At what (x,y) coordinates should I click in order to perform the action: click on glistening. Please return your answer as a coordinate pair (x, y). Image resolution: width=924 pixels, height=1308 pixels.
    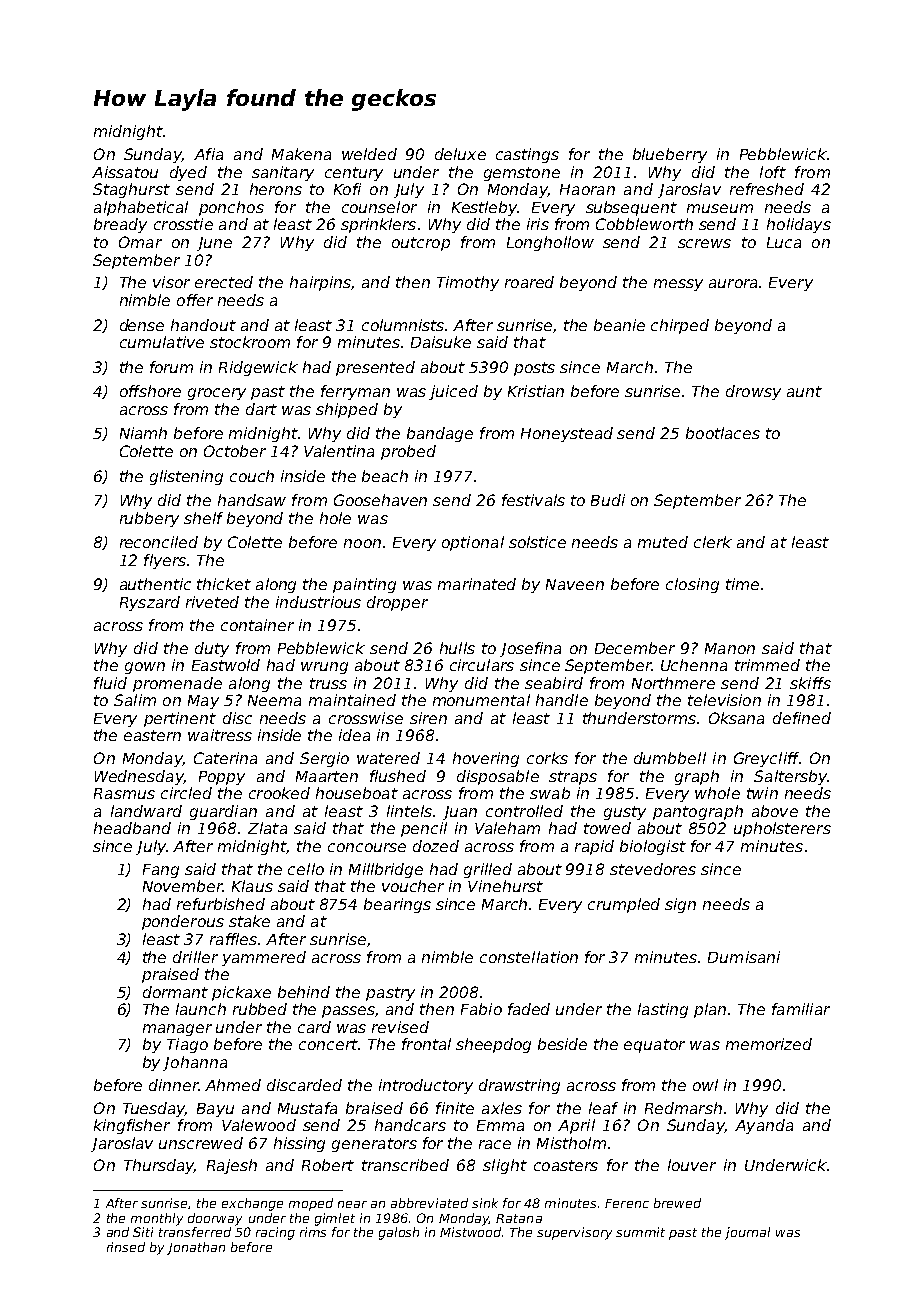
    Looking at the image, I should click on (186, 477).
